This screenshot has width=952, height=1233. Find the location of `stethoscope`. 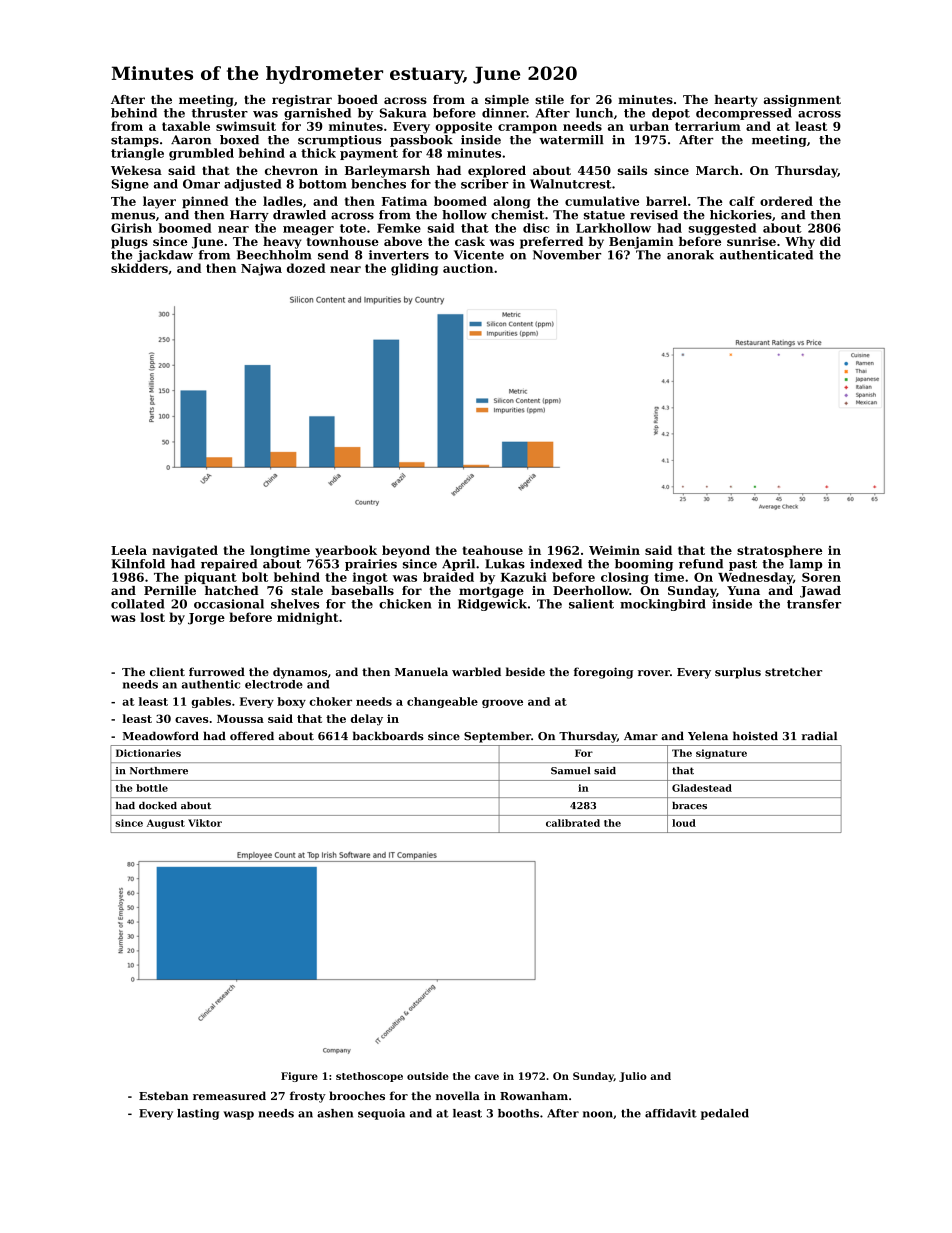

stethoscope is located at coordinates (369, 1077).
